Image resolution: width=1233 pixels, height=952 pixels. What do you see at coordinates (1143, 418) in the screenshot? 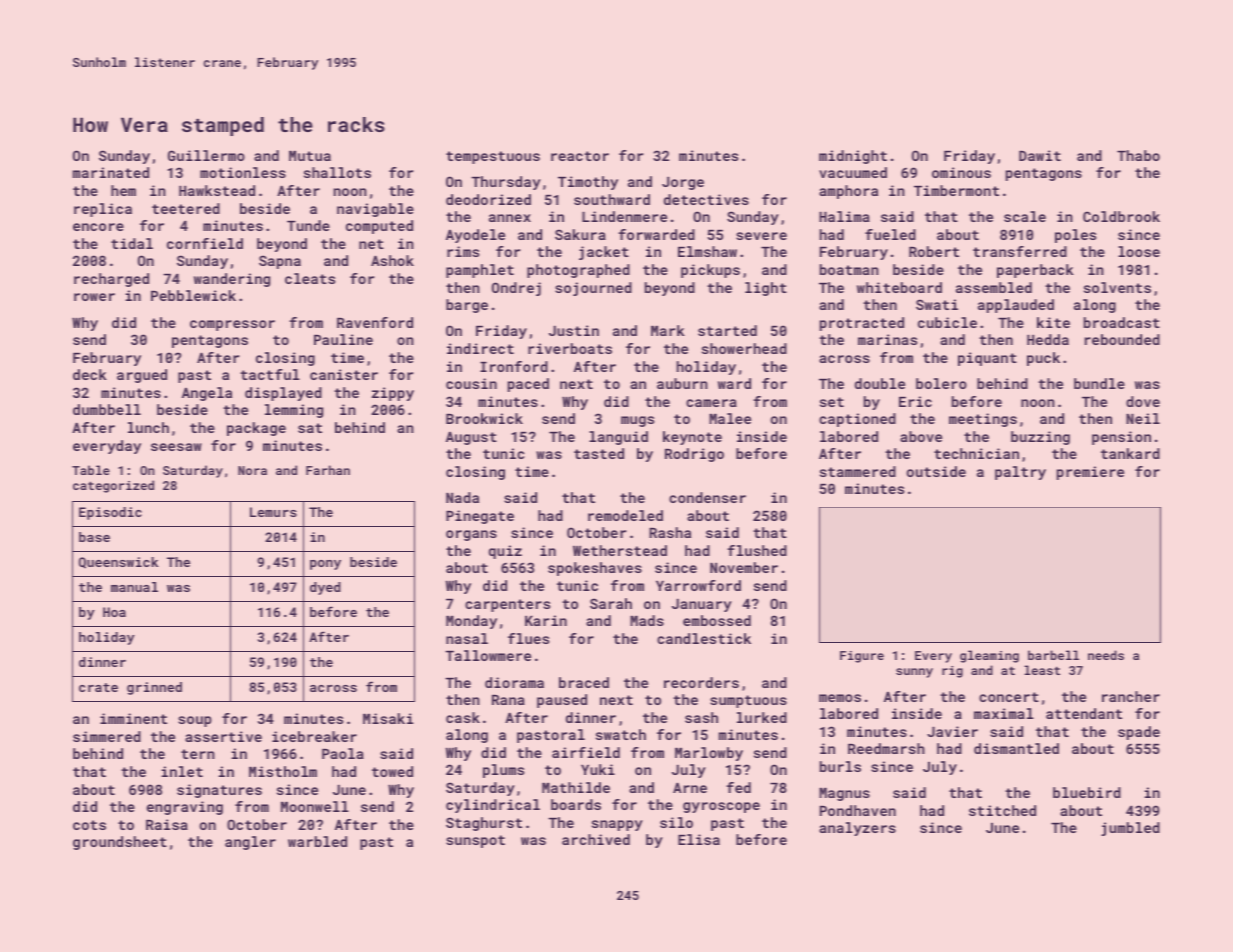
I see `Neil` at bounding box center [1143, 418].
